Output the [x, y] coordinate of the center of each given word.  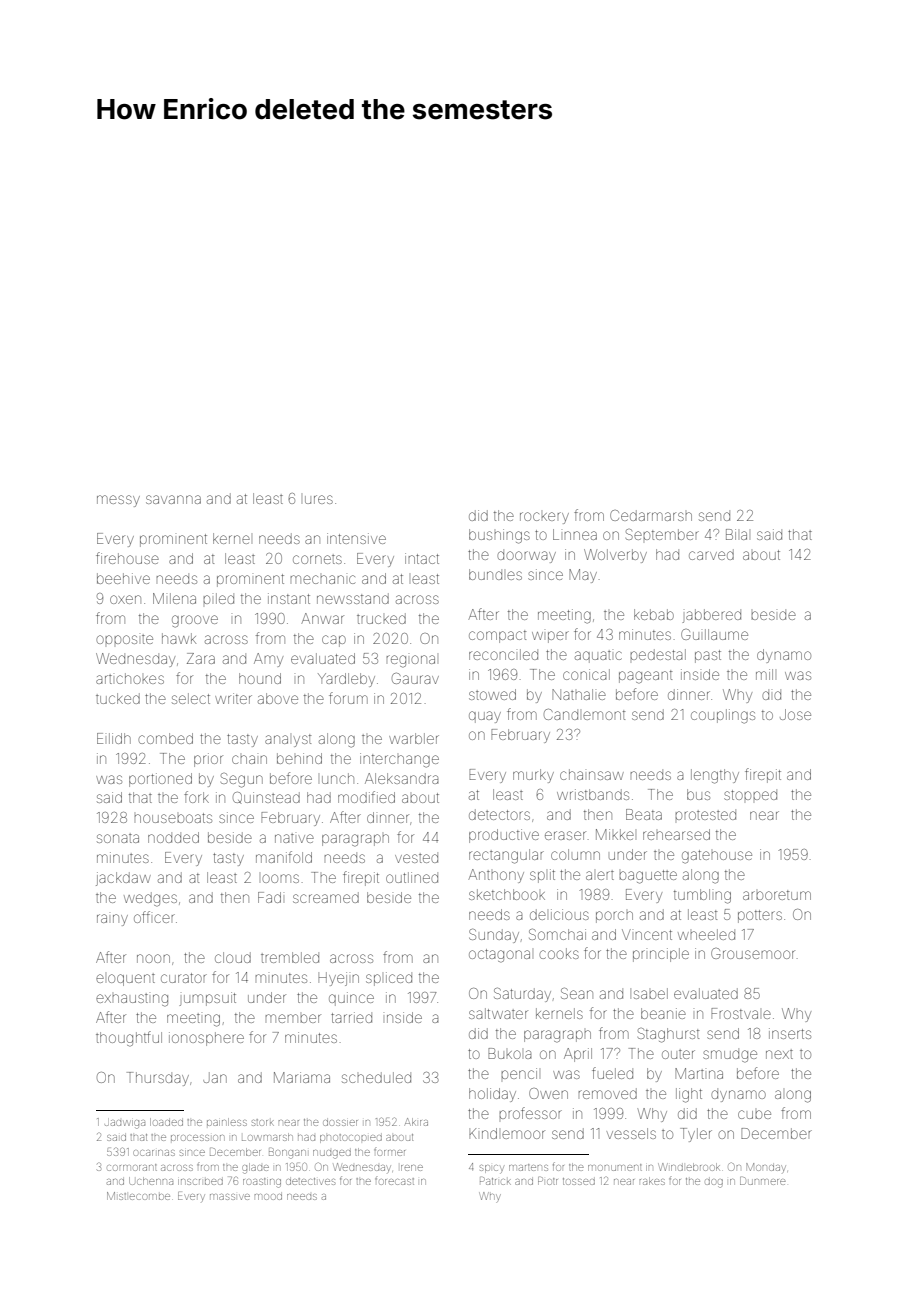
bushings [499, 536]
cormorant [132, 1167]
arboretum [777, 895]
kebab [654, 614]
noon [153, 958]
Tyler [696, 1135]
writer [233, 698]
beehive [123, 578]
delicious [559, 914]
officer [154, 917]
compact [497, 636]
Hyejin [338, 979]
